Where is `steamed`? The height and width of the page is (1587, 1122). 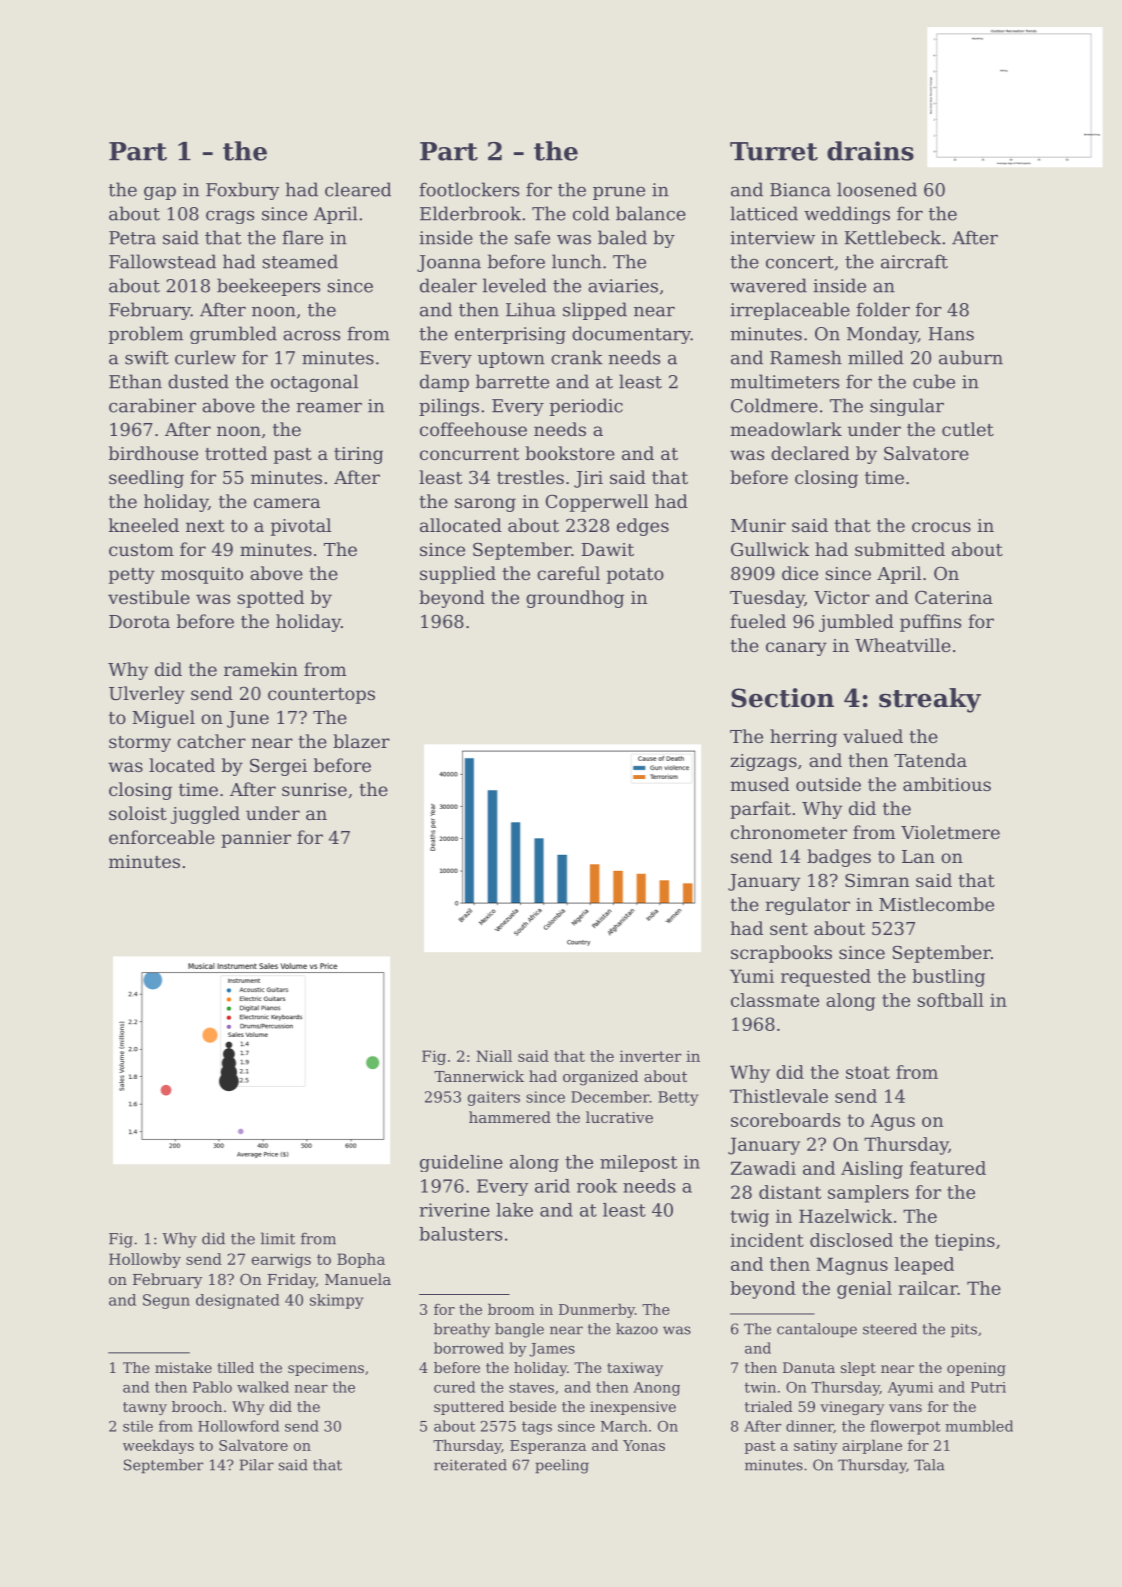 steamed is located at coordinates (300, 261).
